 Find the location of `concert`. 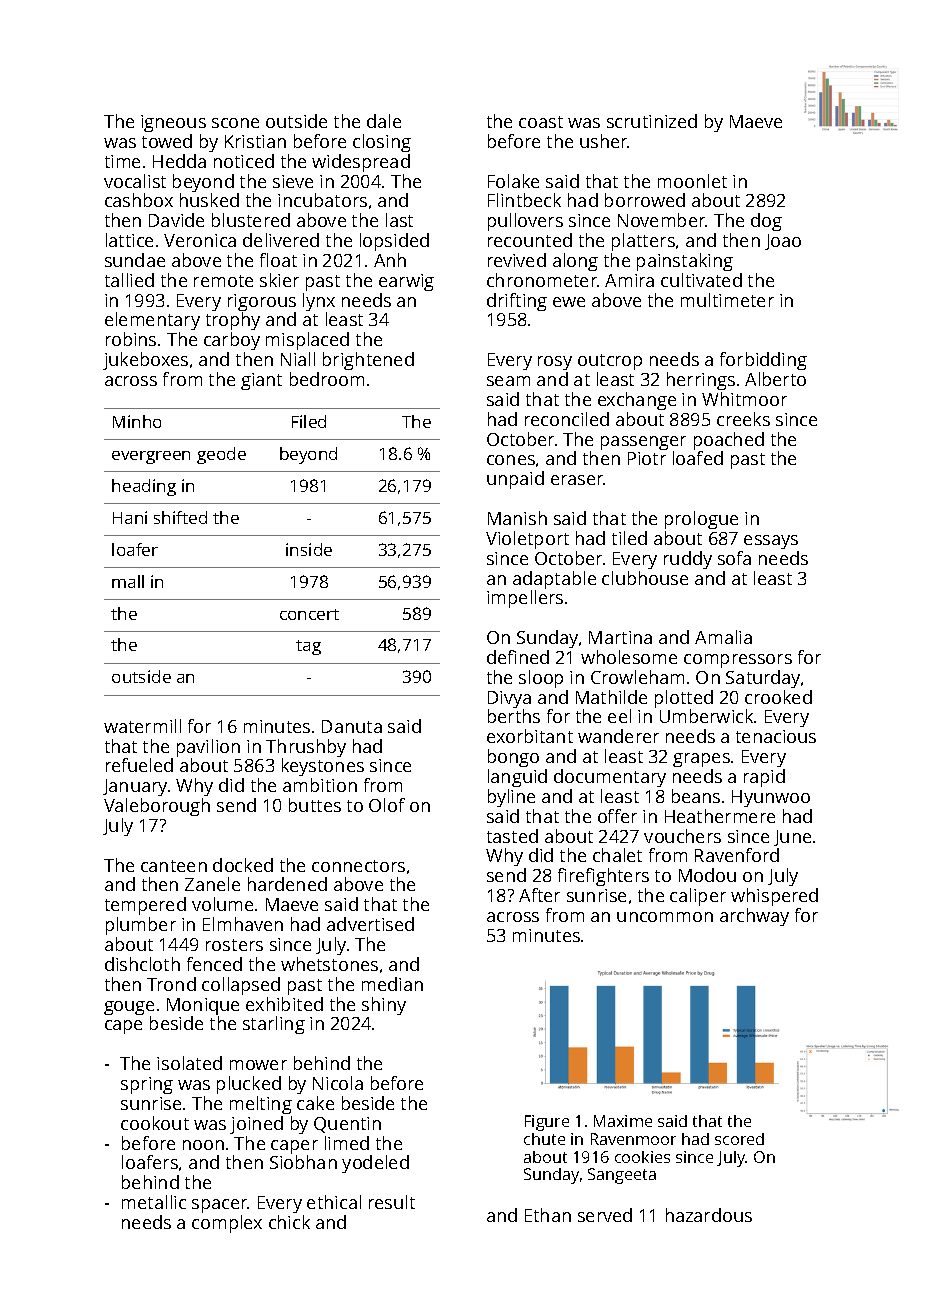

concert is located at coordinates (309, 614).
